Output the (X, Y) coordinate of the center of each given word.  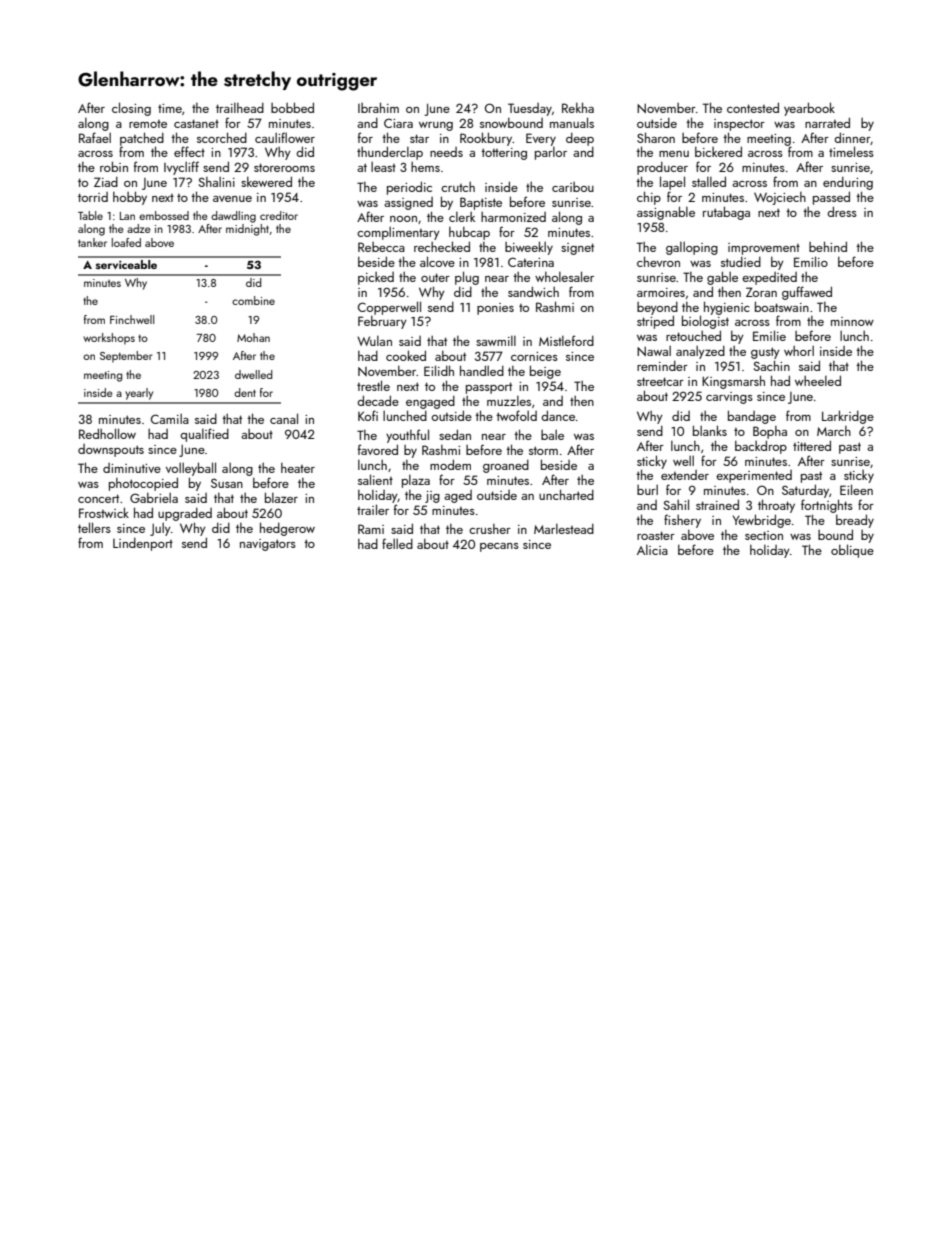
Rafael (95, 137)
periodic (409, 188)
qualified (204, 435)
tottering (504, 154)
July (160, 529)
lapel (672, 183)
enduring (848, 183)
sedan (455, 434)
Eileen (856, 489)
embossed (164, 215)
